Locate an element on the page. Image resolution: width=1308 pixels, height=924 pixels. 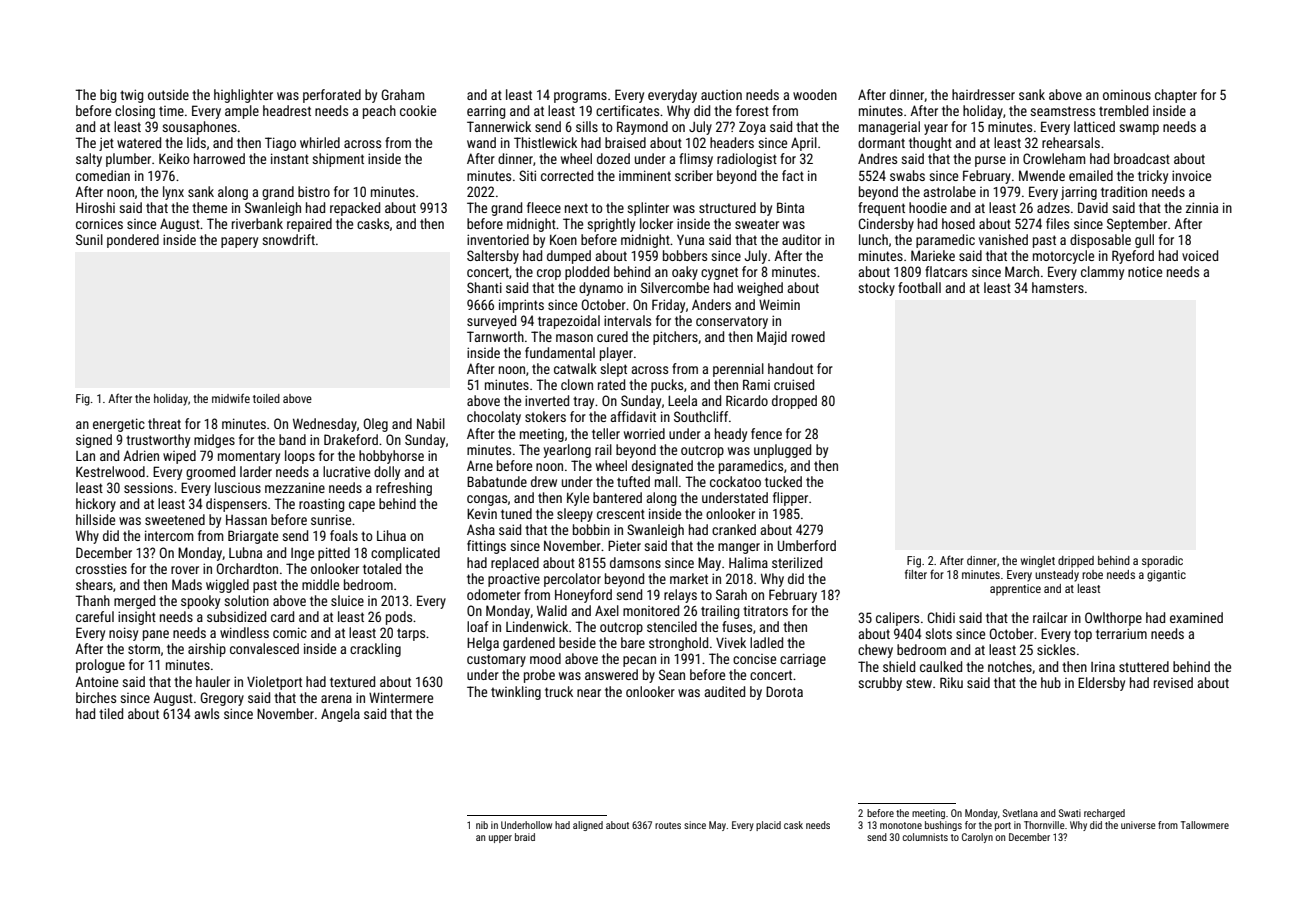
threat is located at coordinates (164, 423).
